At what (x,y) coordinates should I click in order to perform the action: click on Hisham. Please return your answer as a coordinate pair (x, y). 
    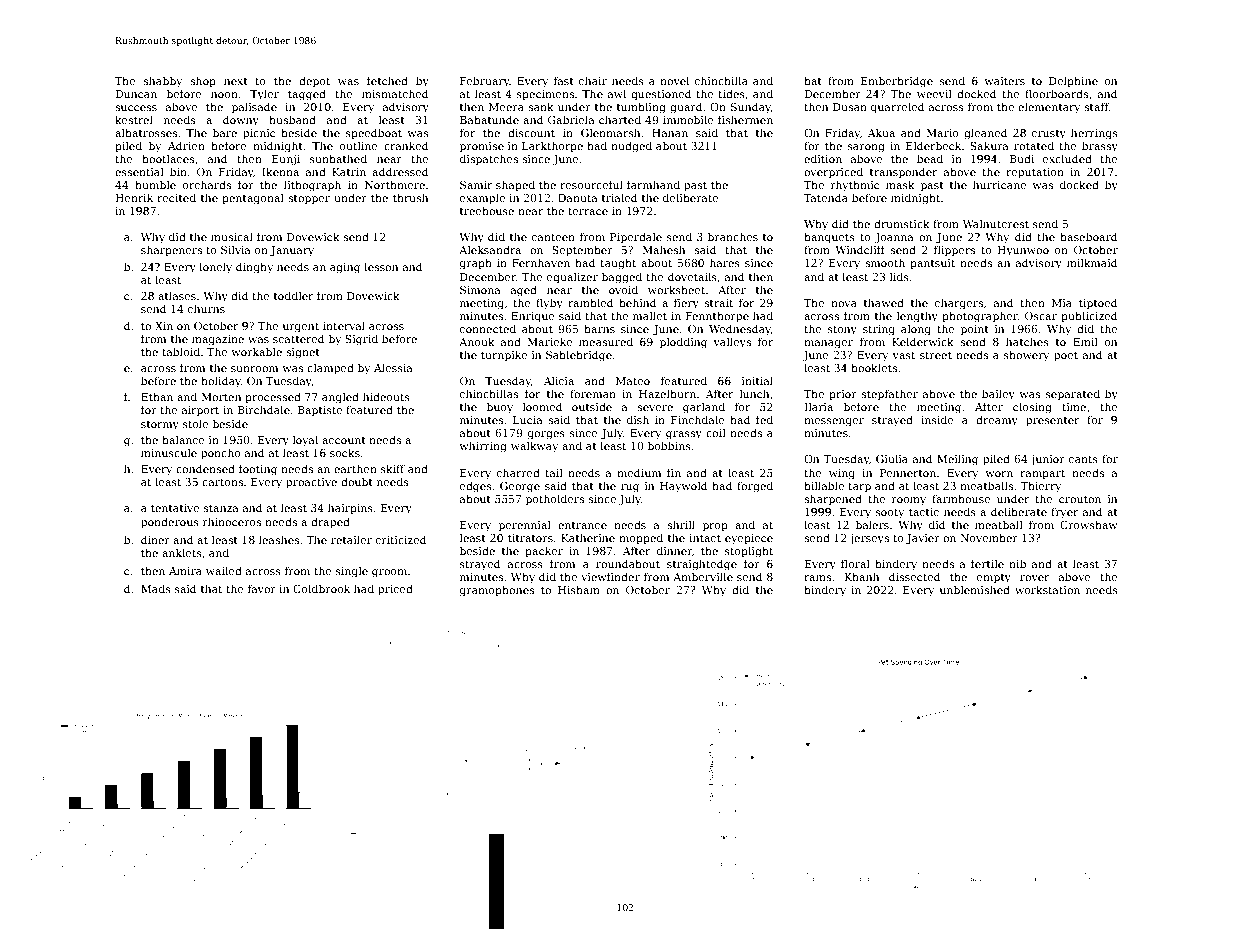
    Looking at the image, I should click on (579, 589).
